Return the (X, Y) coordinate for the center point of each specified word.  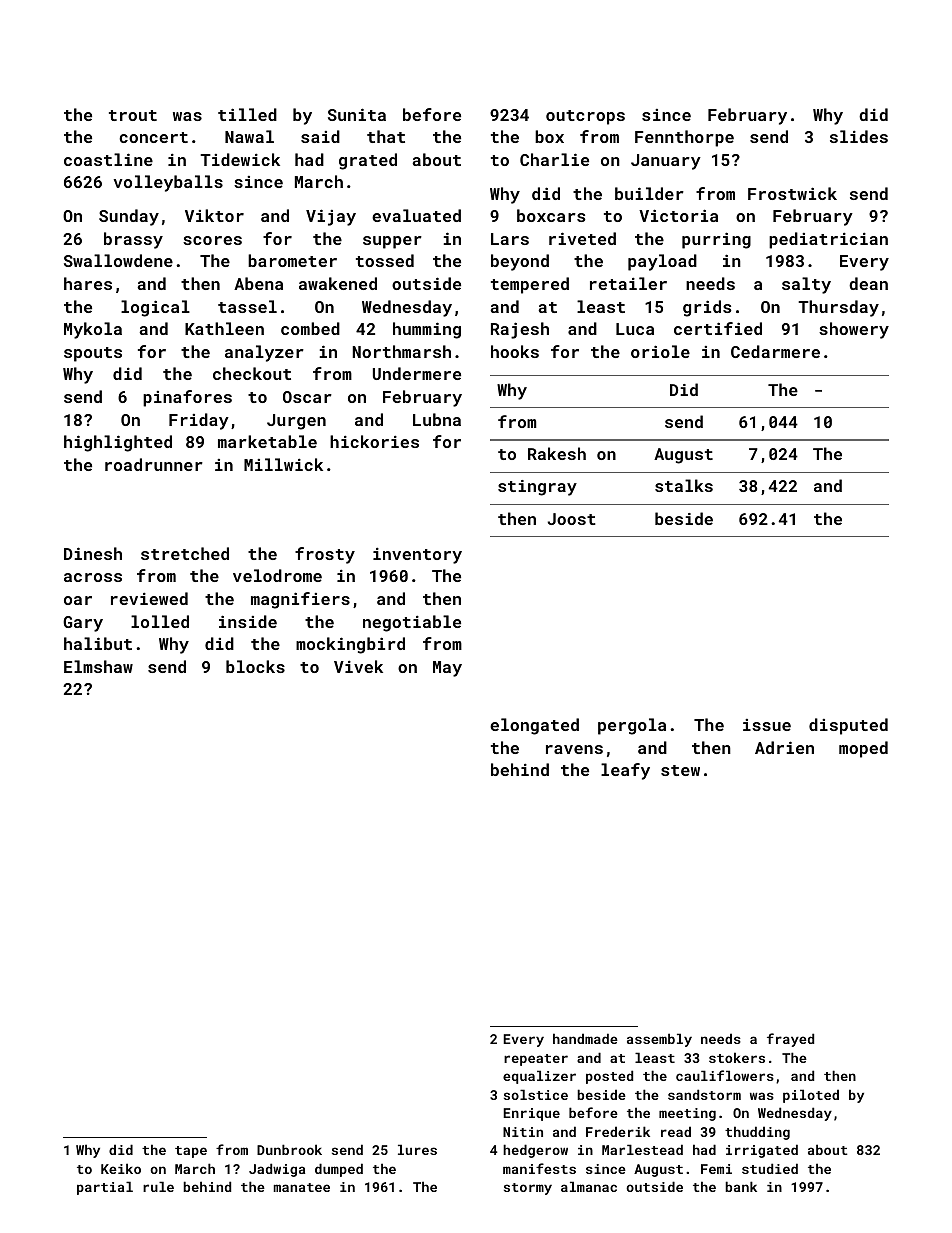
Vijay (331, 217)
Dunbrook (289, 1149)
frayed (790, 1040)
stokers (737, 1057)
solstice (536, 1094)
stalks (684, 485)
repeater (536, 1060)
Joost (572, 519)
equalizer (539, 1077)
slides (859, 136)
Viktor (214, 215)
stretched (185, 553)
